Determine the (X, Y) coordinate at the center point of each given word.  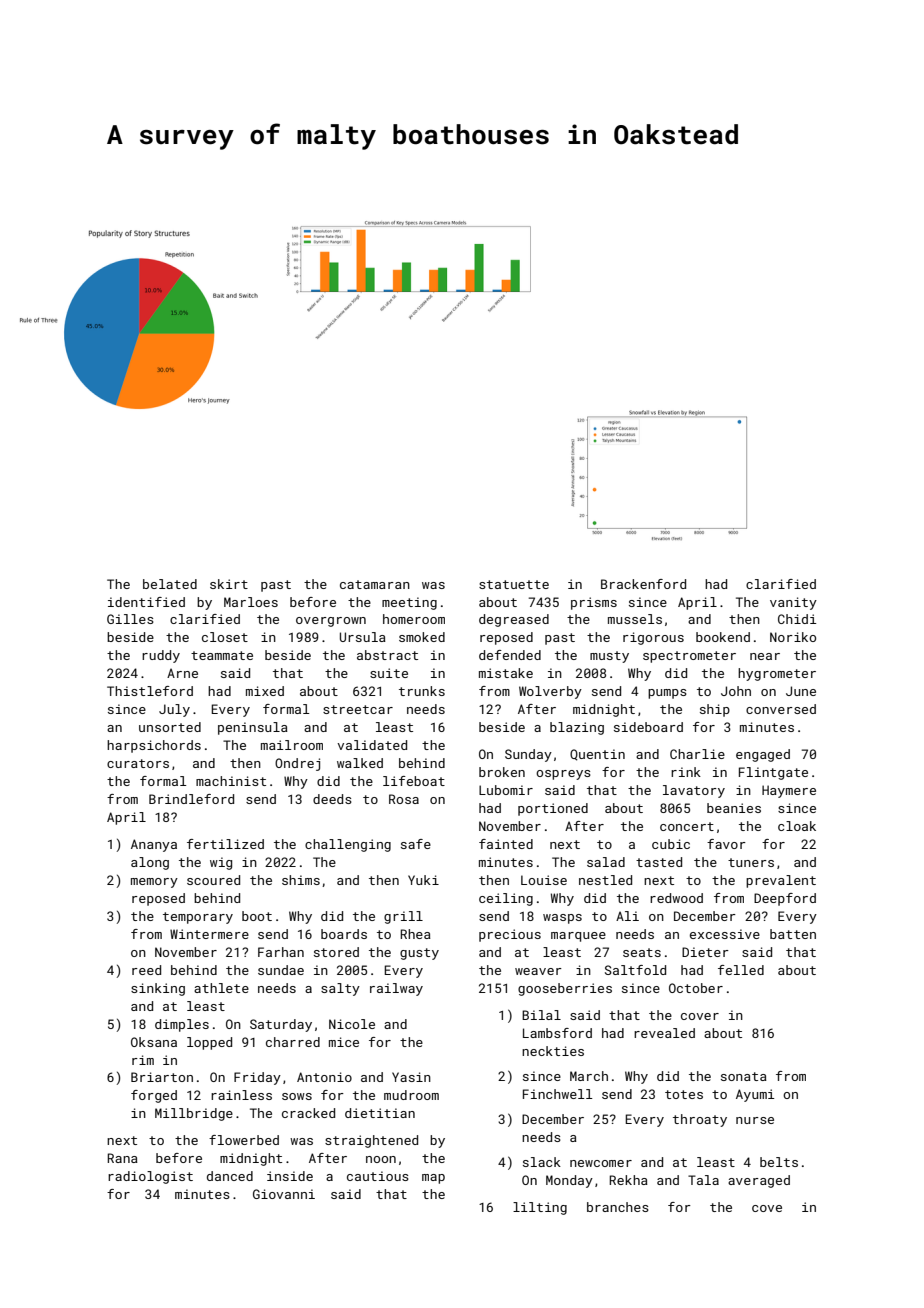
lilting (540, 1208)
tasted (659, 862)
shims (301, 880)
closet (225, 637)
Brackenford (643, 584)
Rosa (404, 799)
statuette (514, 584)
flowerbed (244, 1140)
